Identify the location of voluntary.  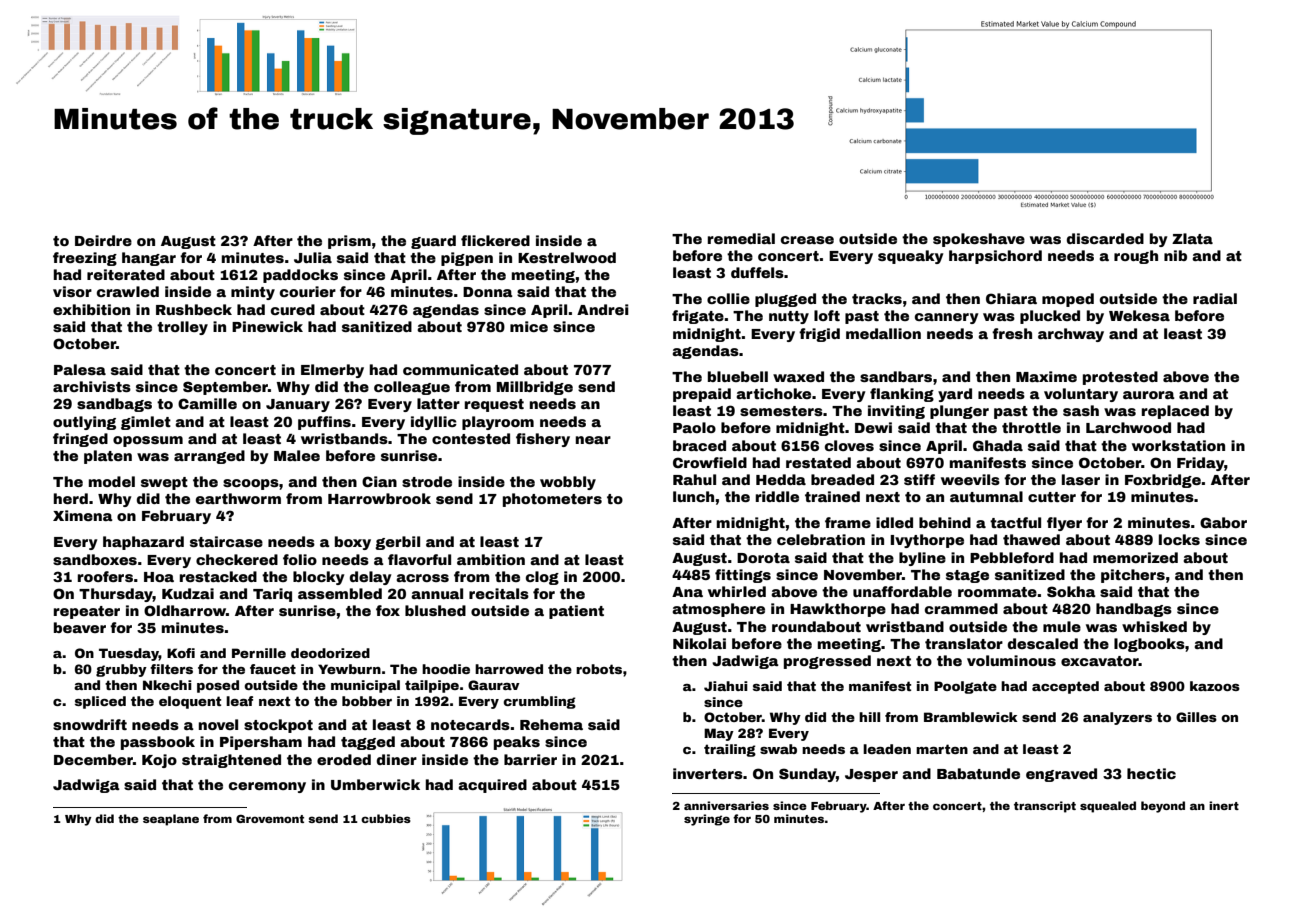
(1081, 395).
